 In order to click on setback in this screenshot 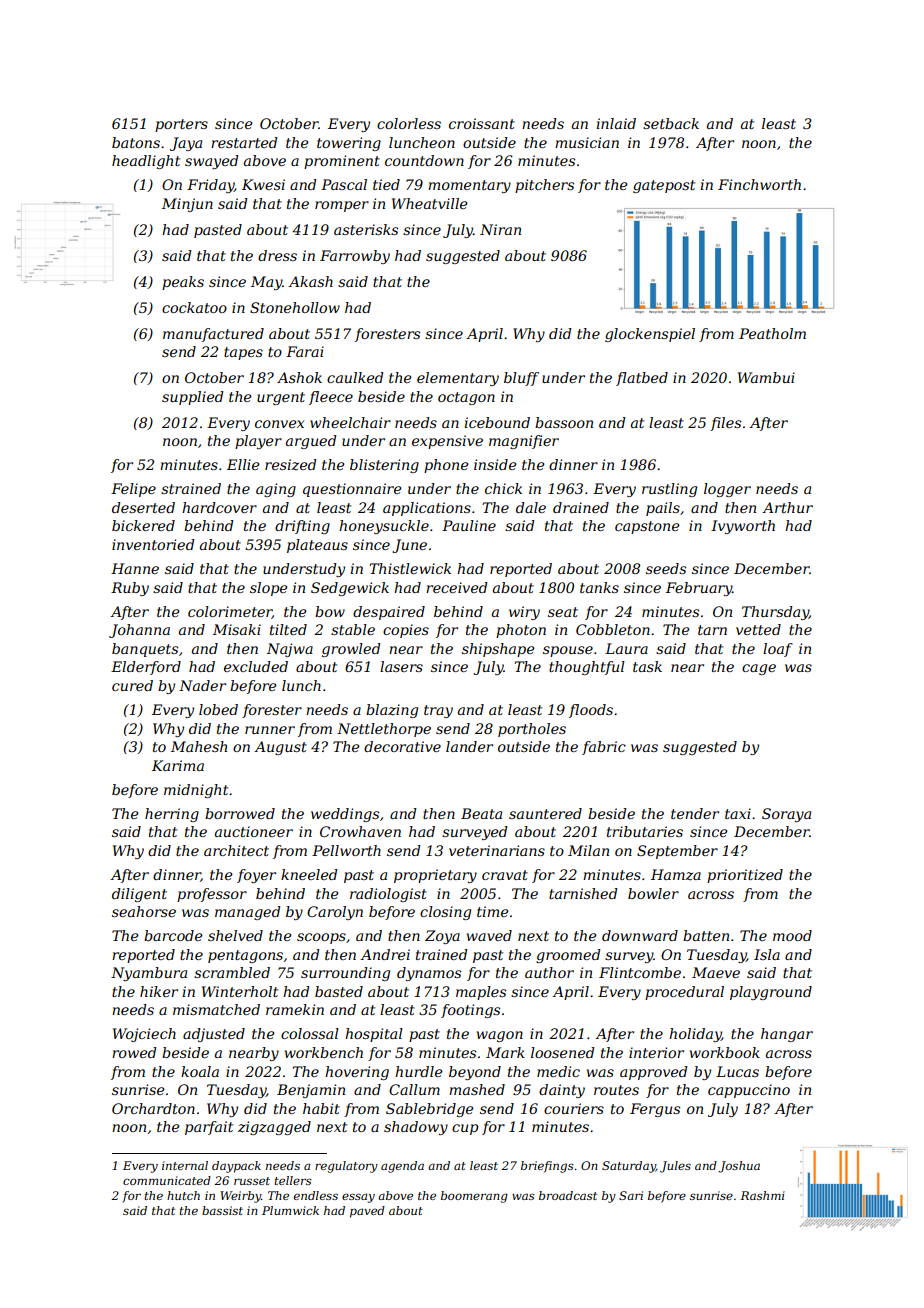, I will do `click(671, 123)`.
